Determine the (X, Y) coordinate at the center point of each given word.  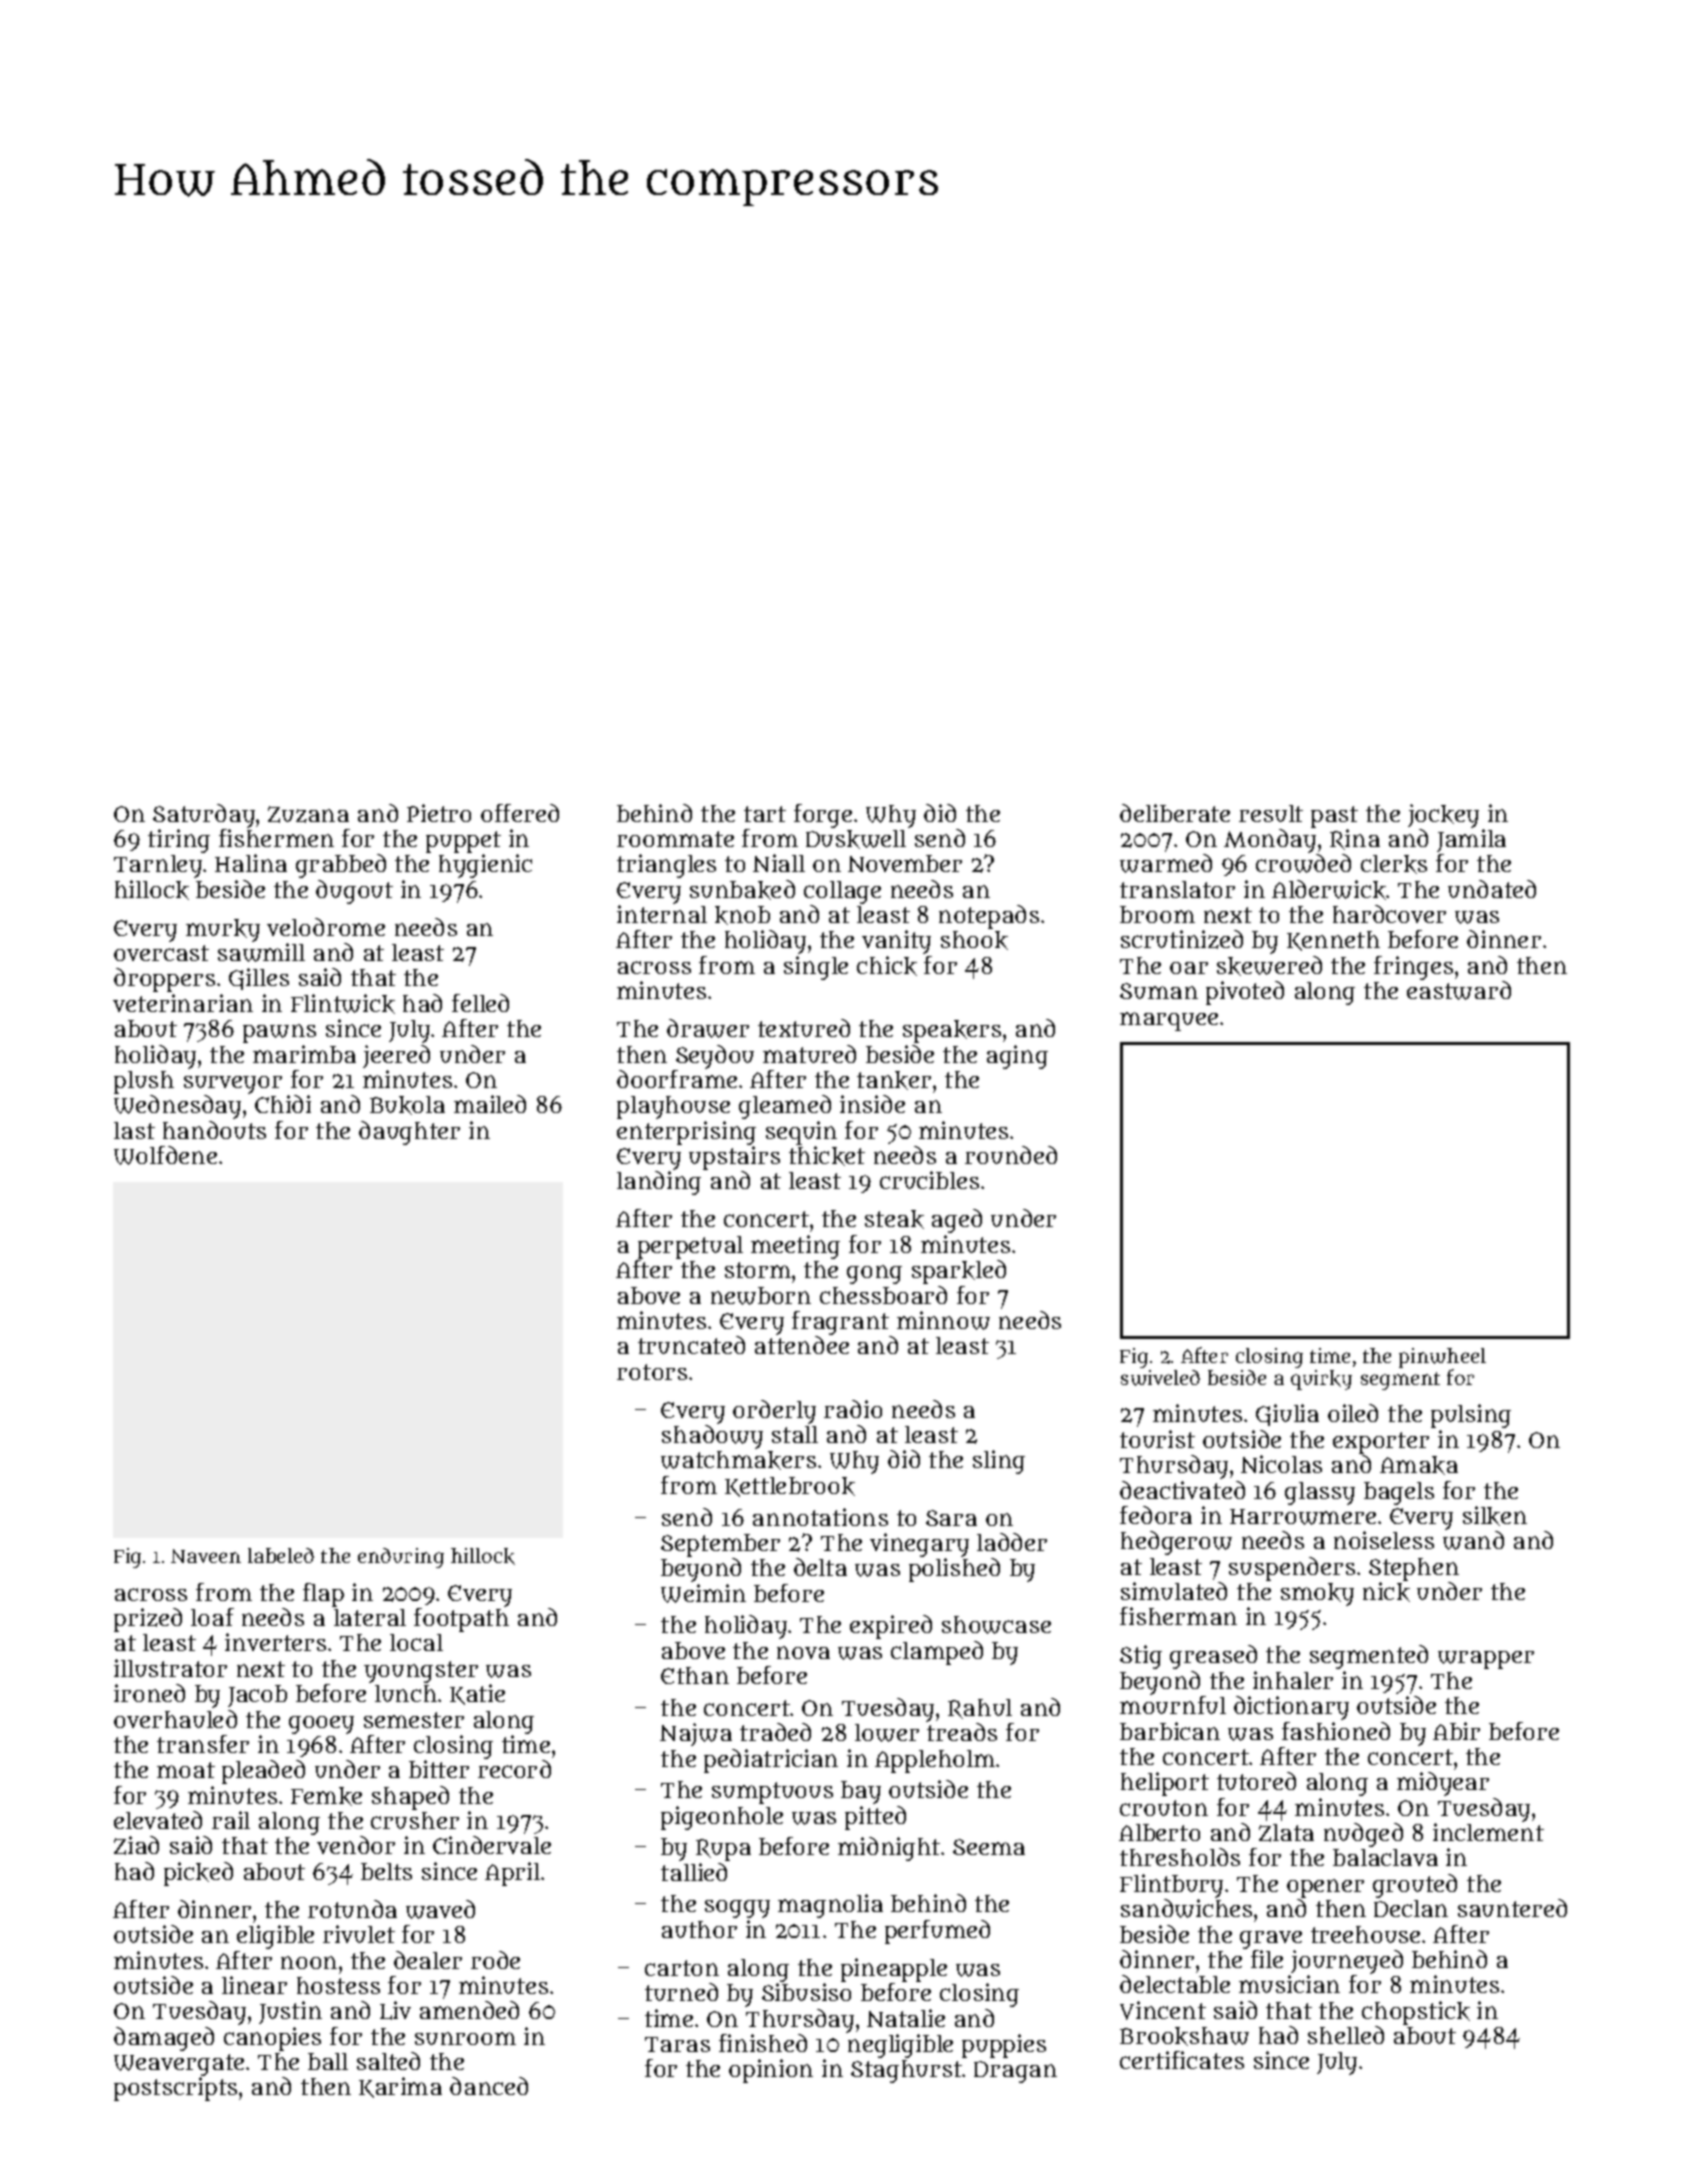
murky (223, 930)
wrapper (1486, 1660)
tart (765, 814)
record (514, 1769)
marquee (1169, 1021)
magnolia (830, 1906)
